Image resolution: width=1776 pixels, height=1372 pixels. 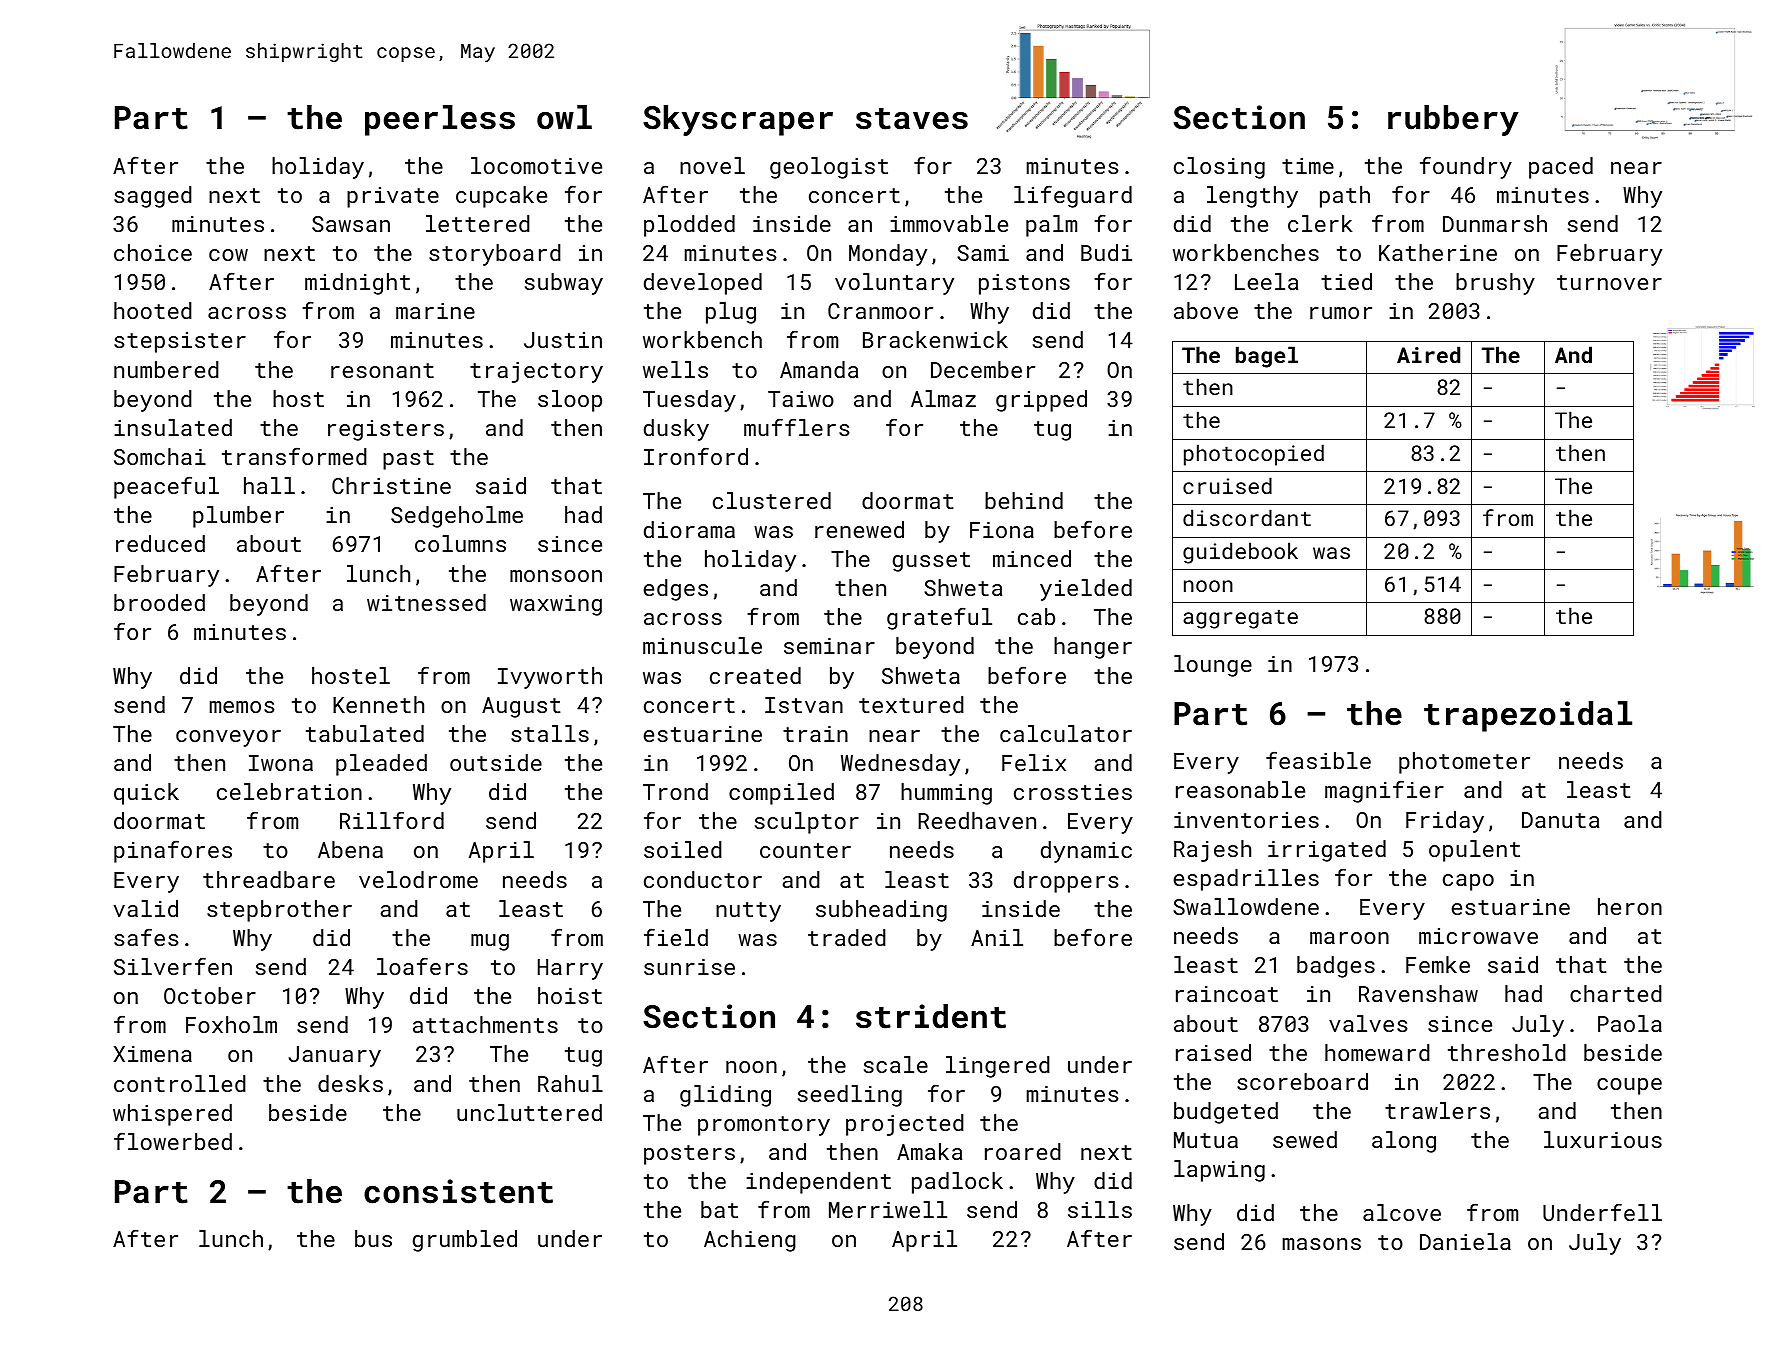 What do you see at coordinates (550, 733) in the document?
I see `stalls` at bounding box center [550, 733].
